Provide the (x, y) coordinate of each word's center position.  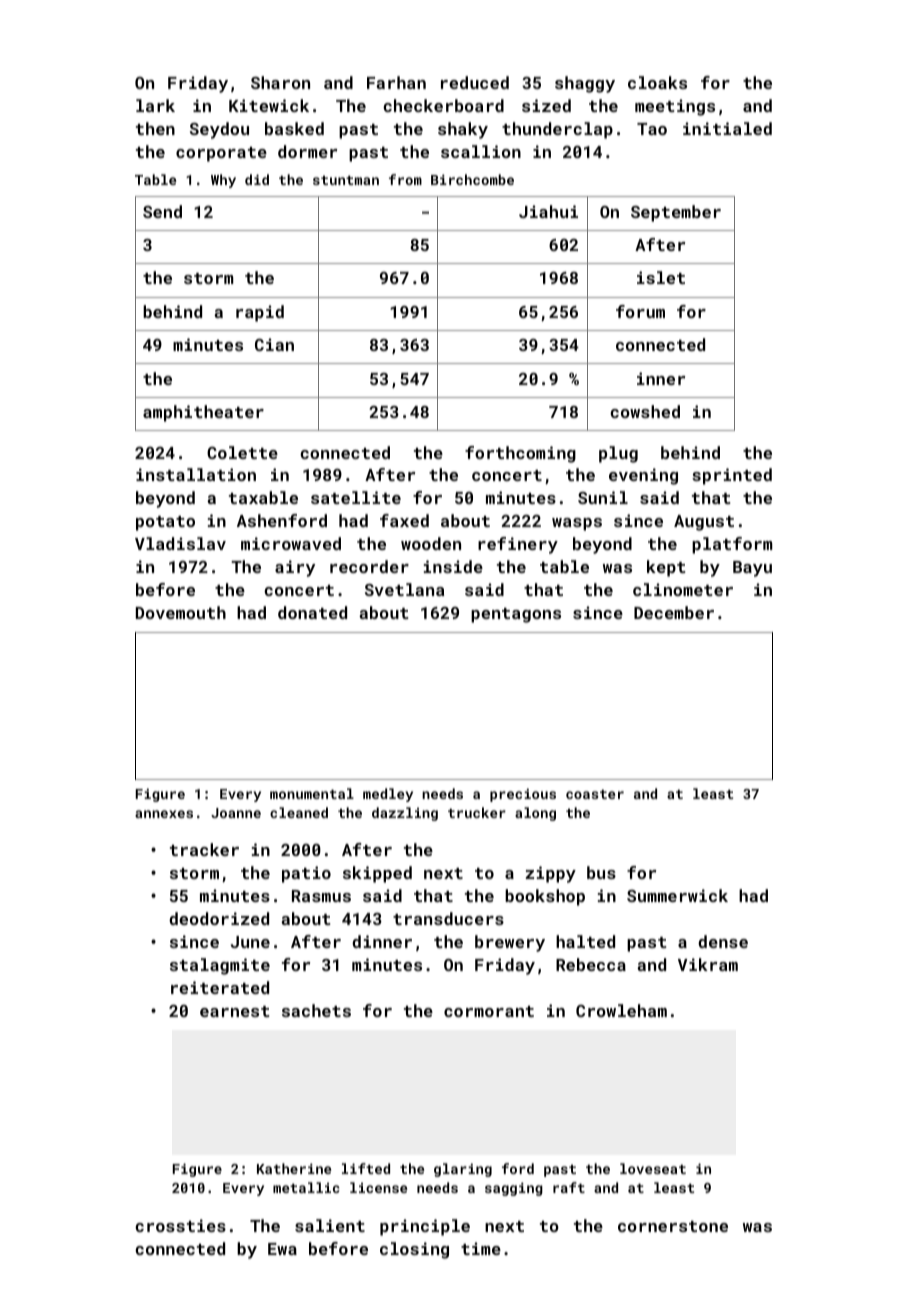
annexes (164, 814)
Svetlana (404, 589)
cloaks (657, 82)
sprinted (732, 476)
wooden (431, 543)
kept (666, 568)
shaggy (585, 84)
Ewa (282, 1249)
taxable (263, 497)
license (378, 1187)
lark (155, 105)
